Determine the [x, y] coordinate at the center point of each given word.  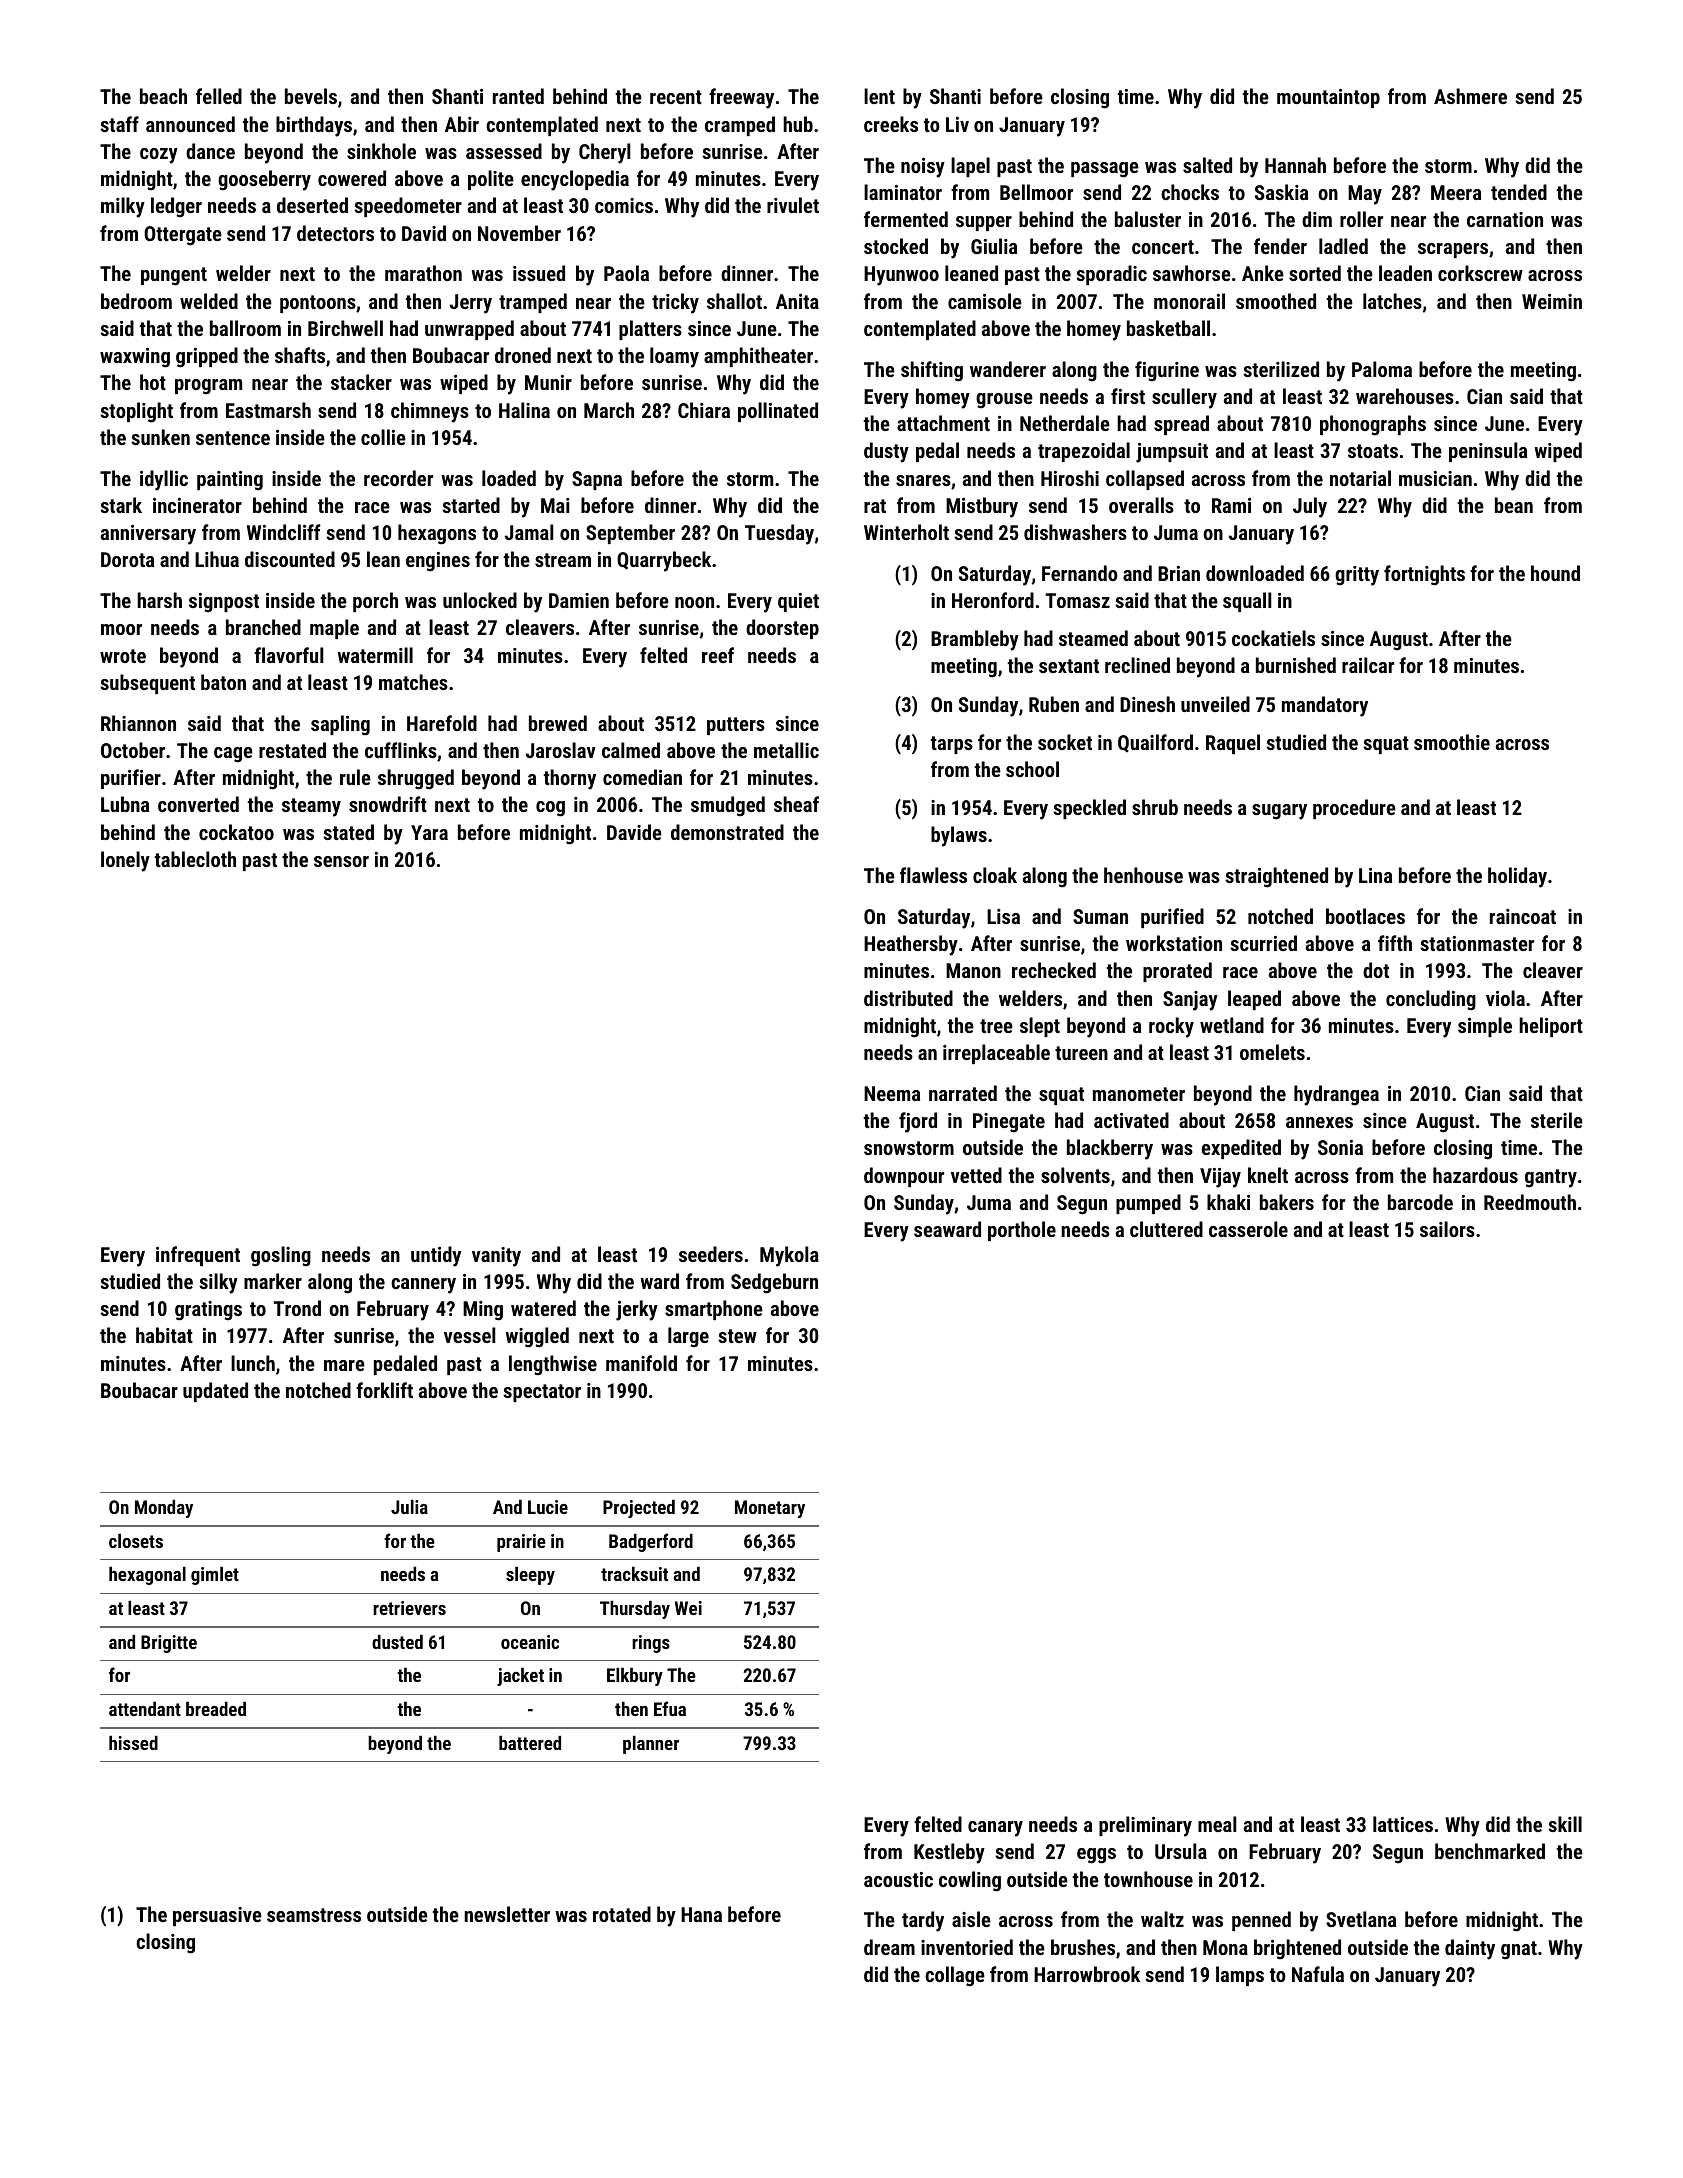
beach [163, 96]
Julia [409, 1507]
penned [1261, 1921]
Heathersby [911, 945]
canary [995, 1829]
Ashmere [1470, 96]
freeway [741, 98]
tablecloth [195, 859]
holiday [1517, 877]
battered [530, 1743]
